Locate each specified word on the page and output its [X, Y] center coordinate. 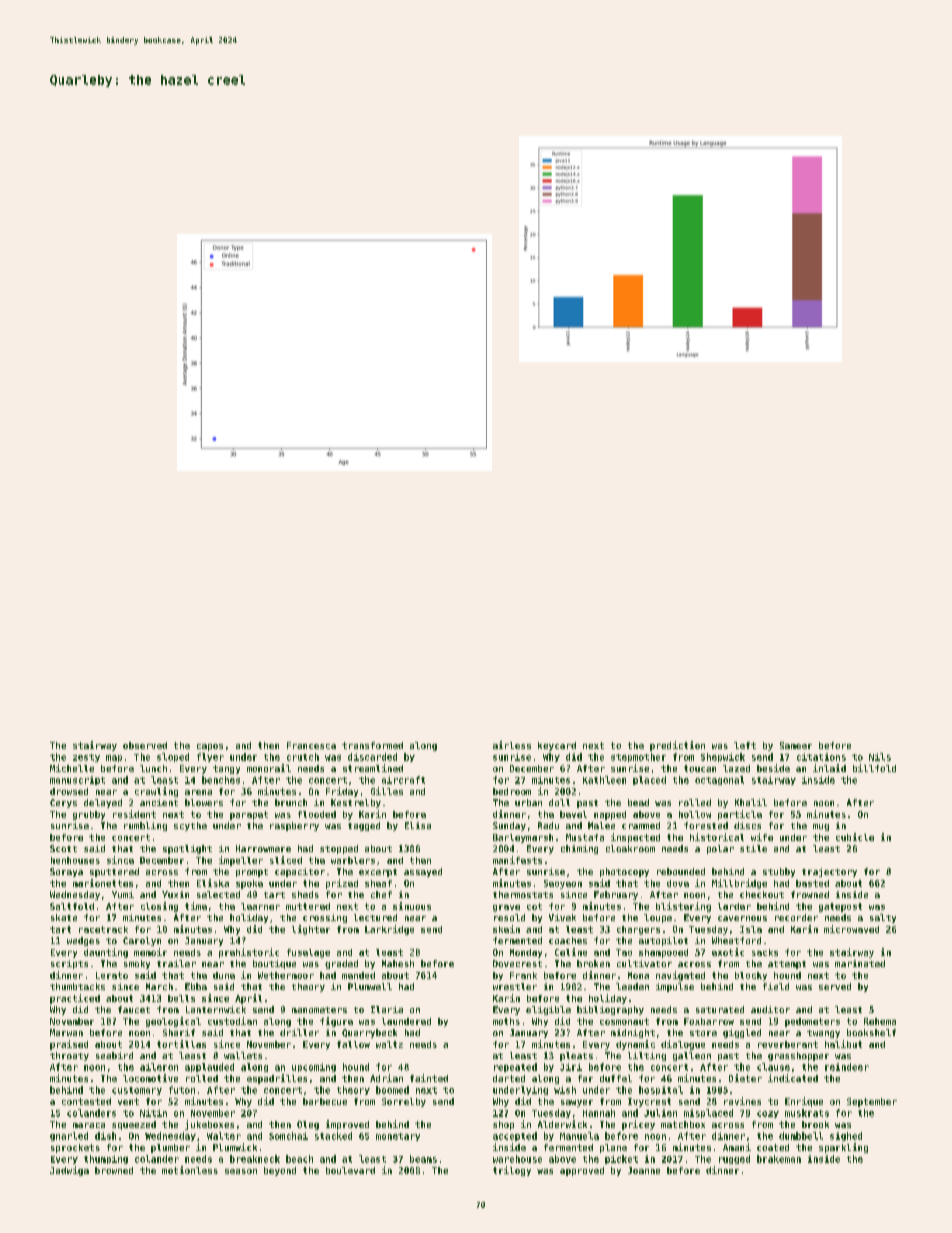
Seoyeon [563, 884]
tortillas [181, 1044]
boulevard [350, 1170]
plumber [170, 1148]
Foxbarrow [709, 1021]
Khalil [751, 802]
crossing [325, 918]
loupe [658, 918]
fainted [429, 1078]
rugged [734, 1159]
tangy [226, 769]
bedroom [512, 791]
